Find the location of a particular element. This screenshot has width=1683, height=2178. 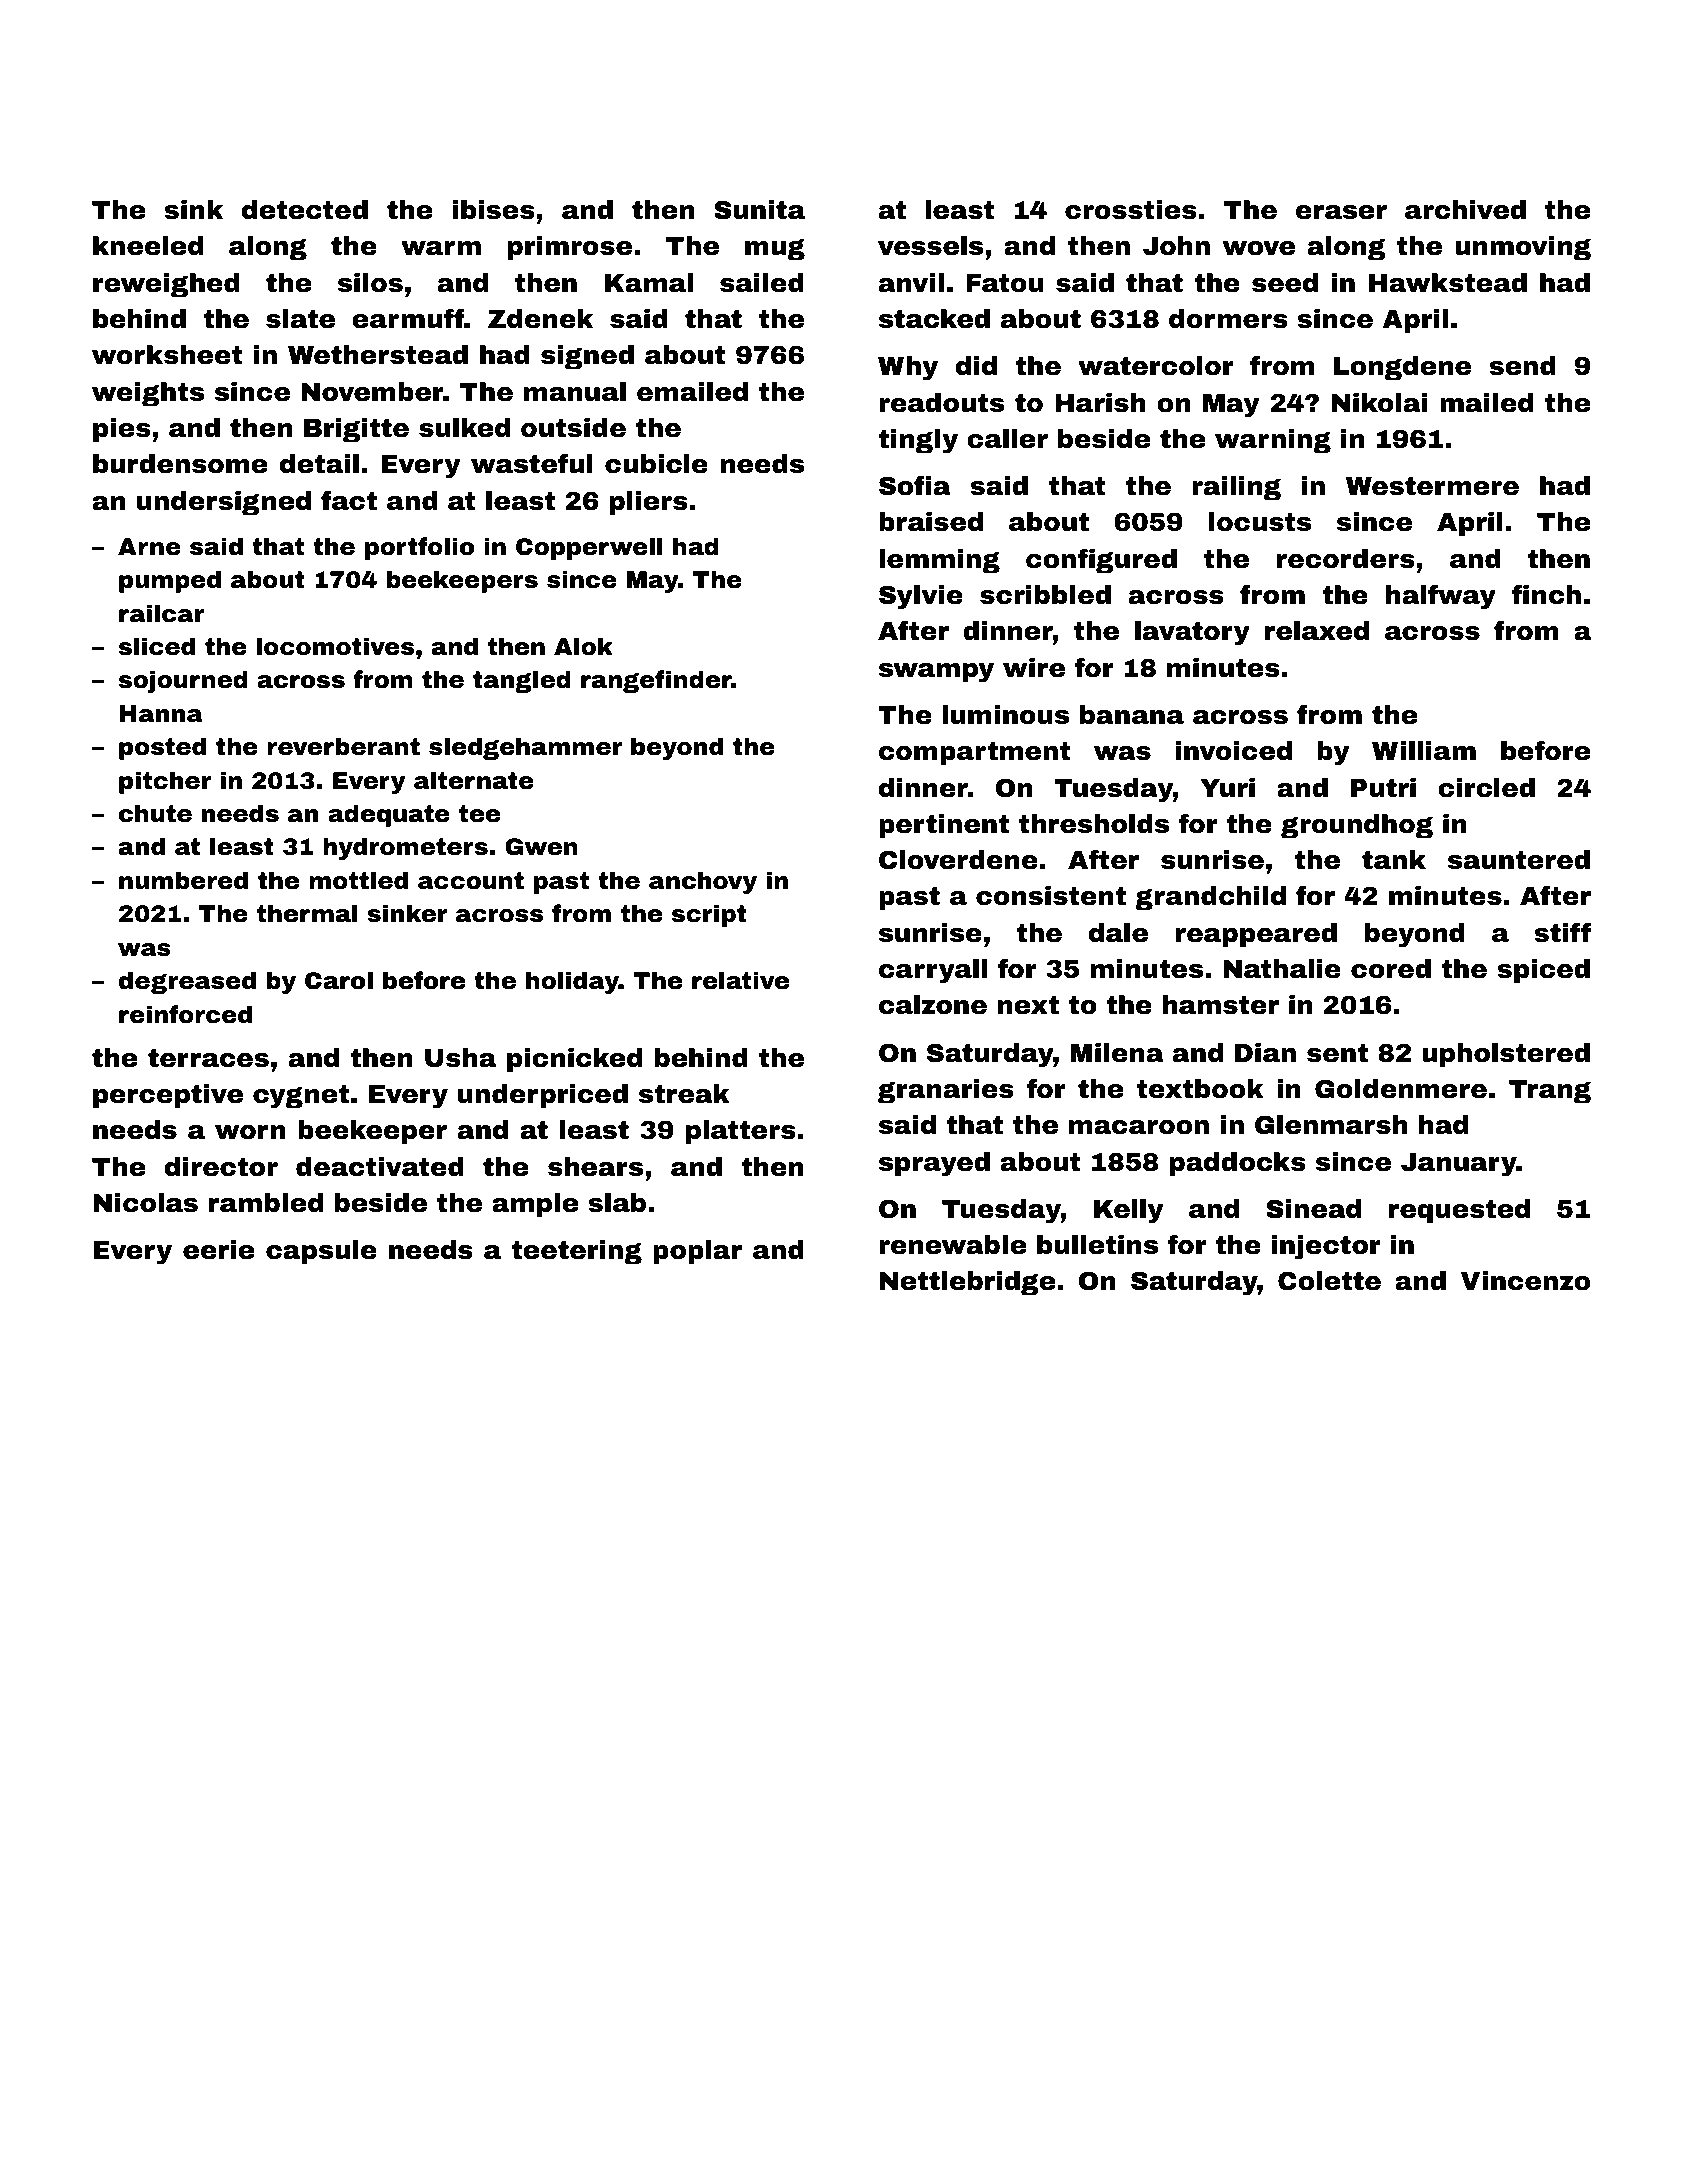

consistent is located at coordinates (1051, 896).
